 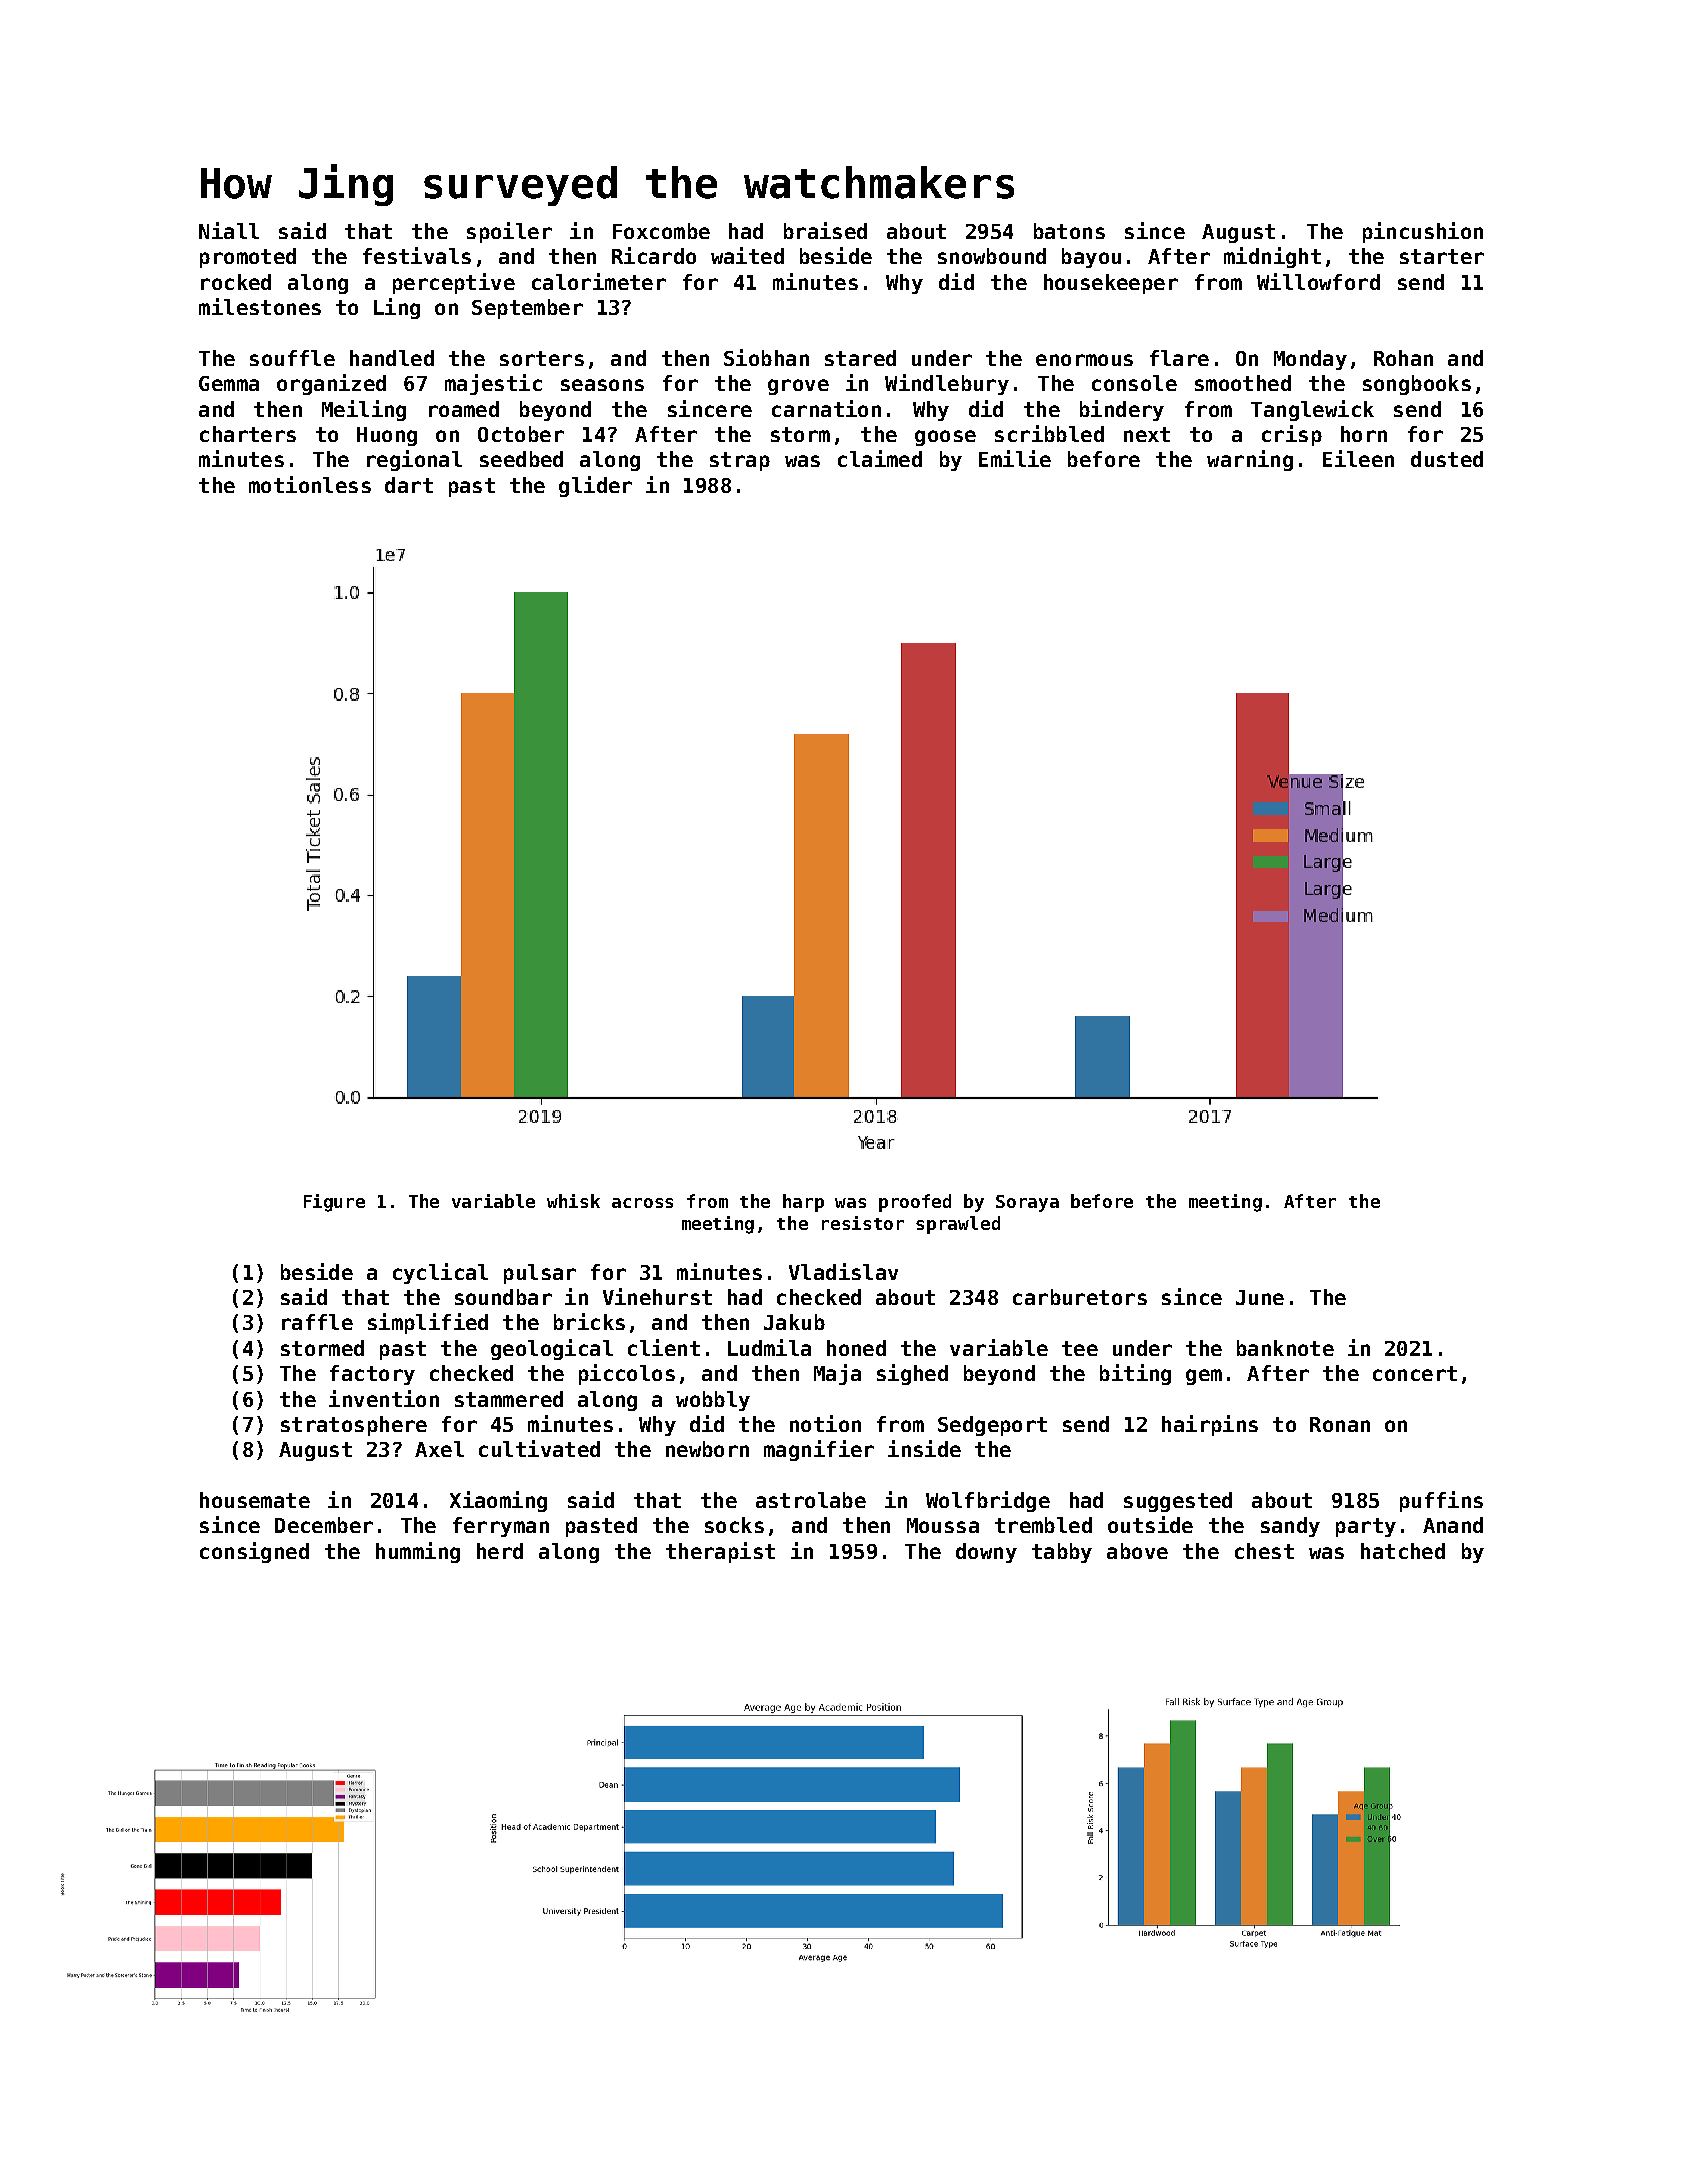 What do you see at coordinates (1084, 360) in the screenshot?
I see `enormous` at bounding box center [1084, 360].
